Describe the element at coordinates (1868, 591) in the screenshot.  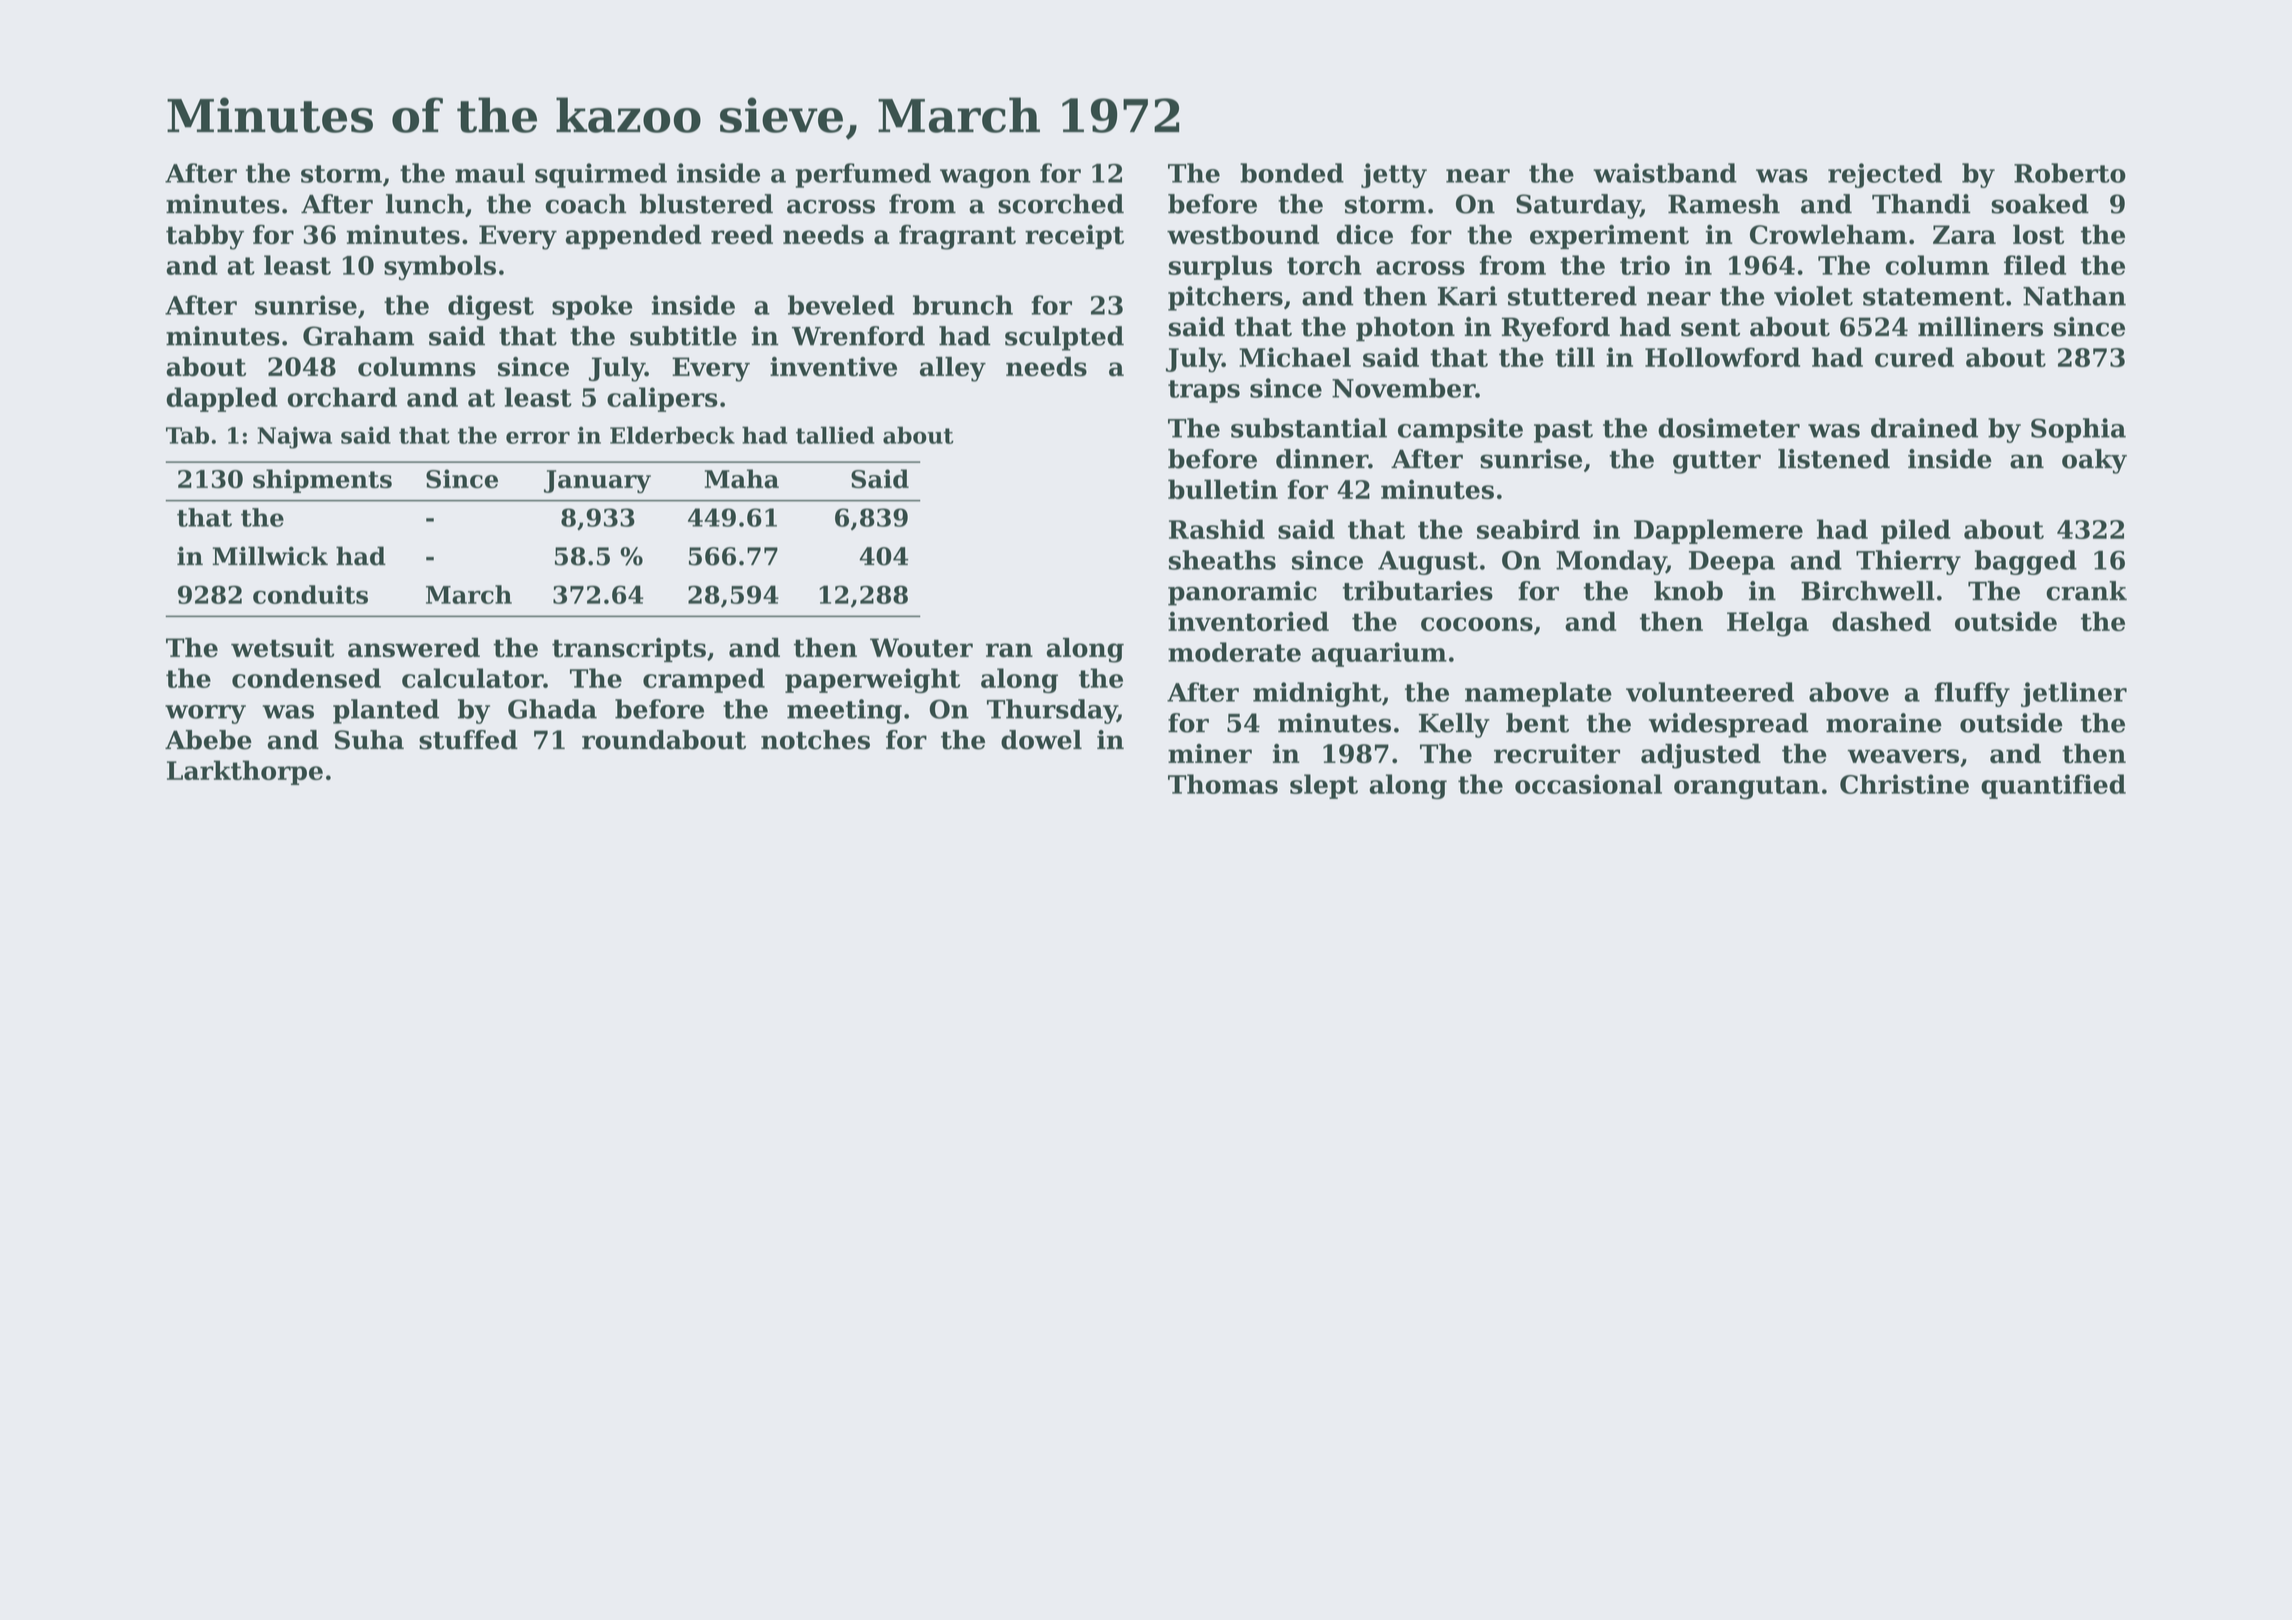
I see `Birchwell` at that location.
